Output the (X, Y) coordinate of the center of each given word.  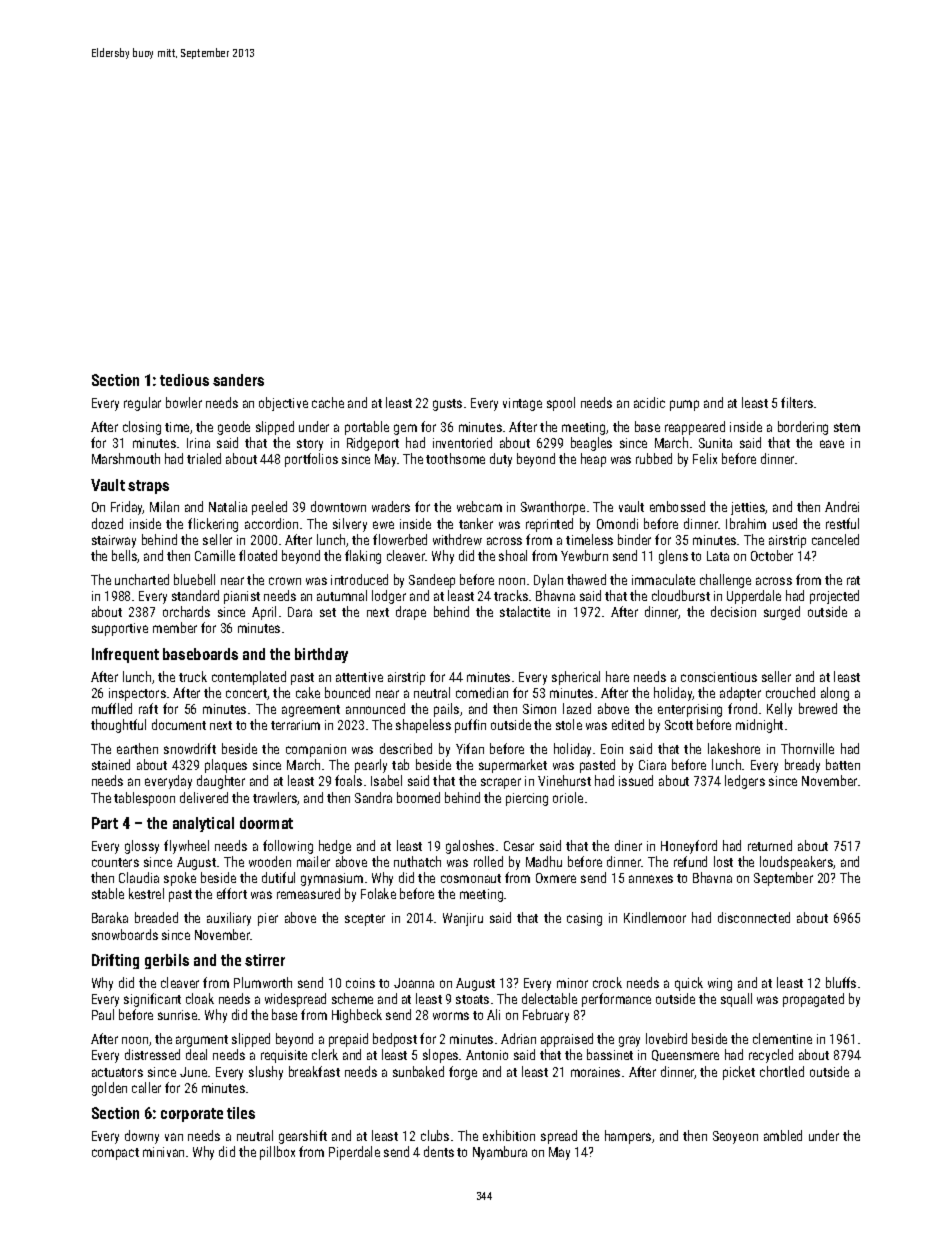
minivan (163, 1152)
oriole (568, 797)
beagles (591, 444)
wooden (270, 861)
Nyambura (500, 1153)
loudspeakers (796, 863)
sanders (238, 380)
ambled (783, 1135)
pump (684, 405)
